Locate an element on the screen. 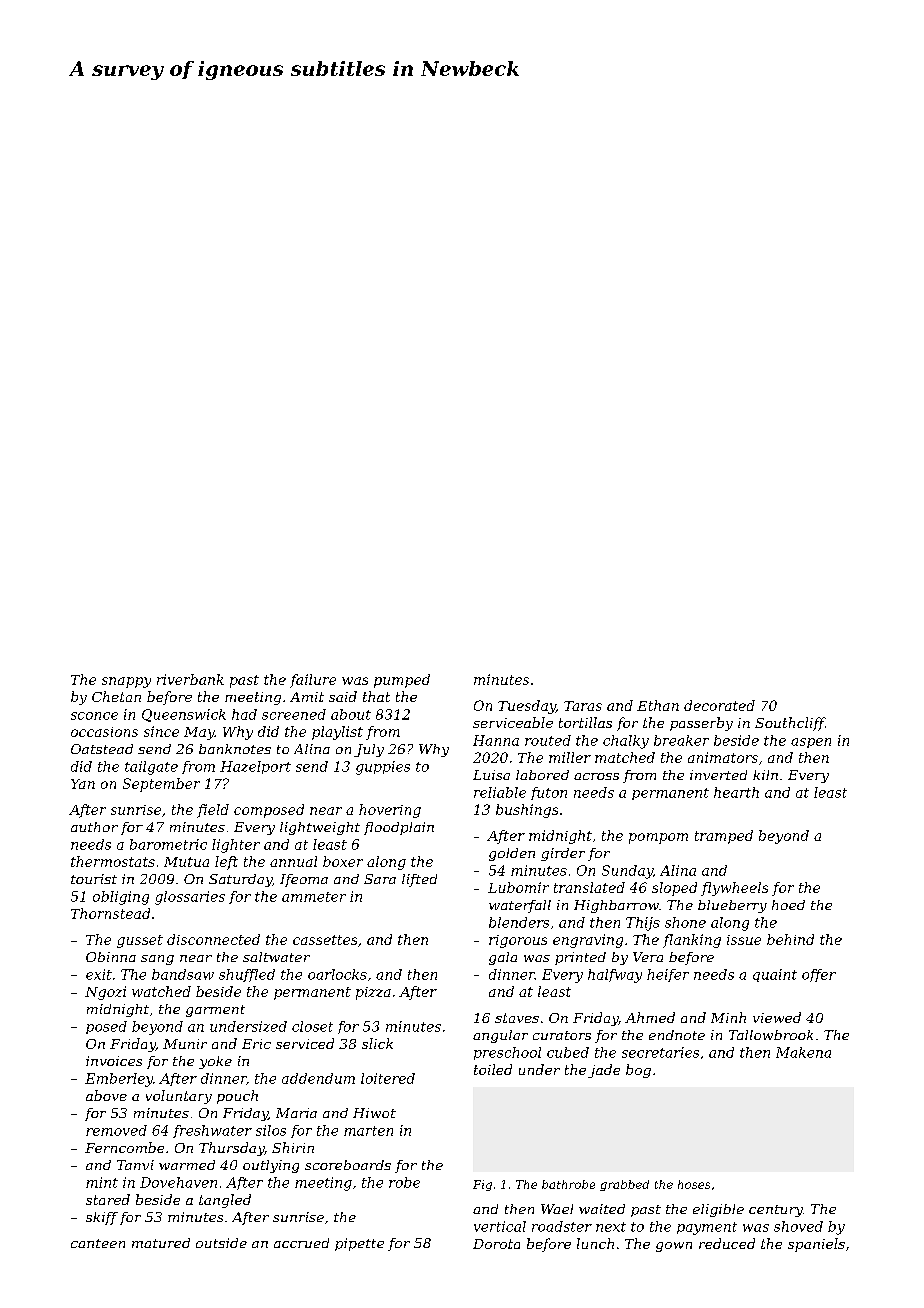  pipette is located at coordinates (359, 1244).
